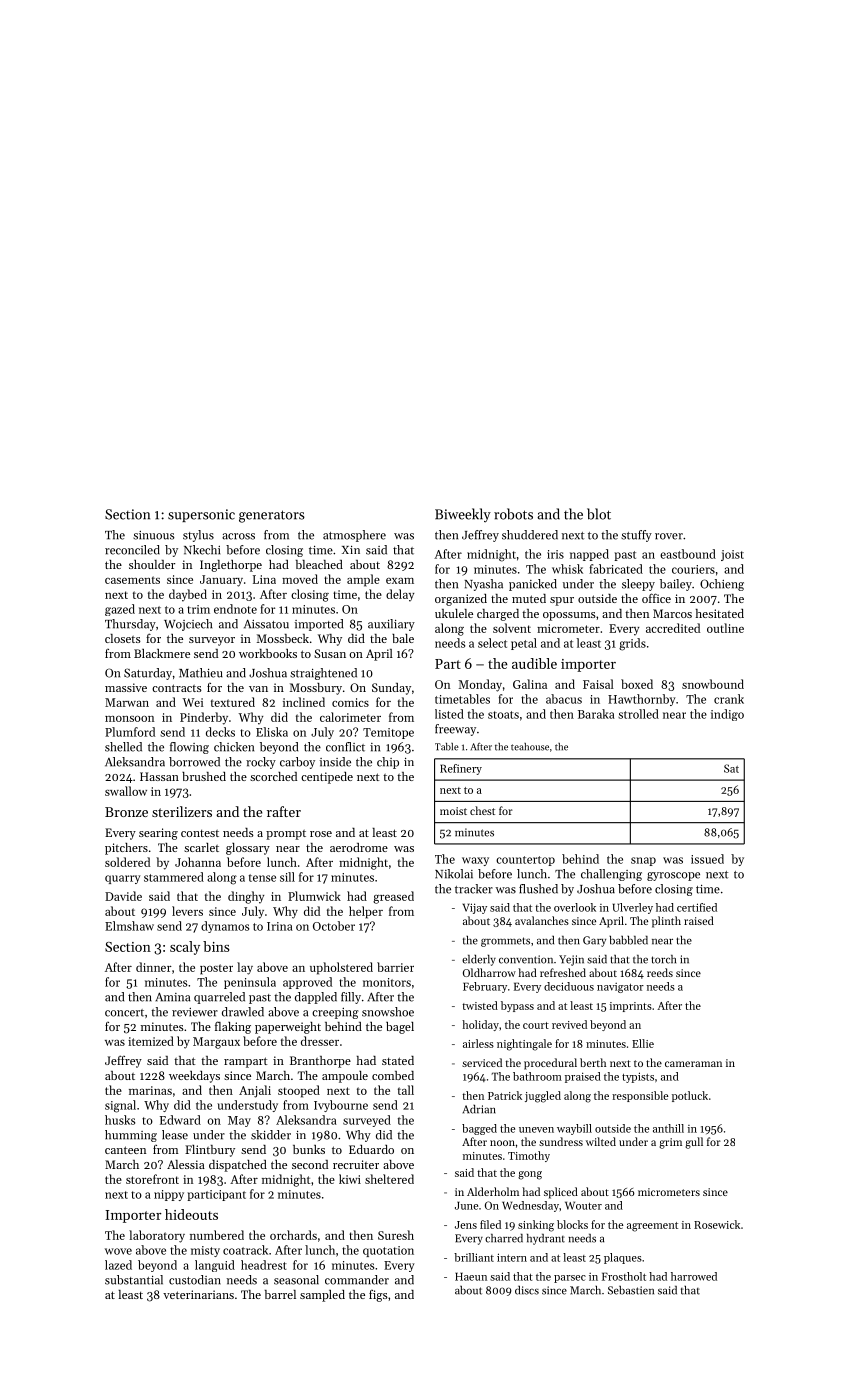  Describe the element at coordinates (463, 515) in the image. I see `Biweekly` at that location.
